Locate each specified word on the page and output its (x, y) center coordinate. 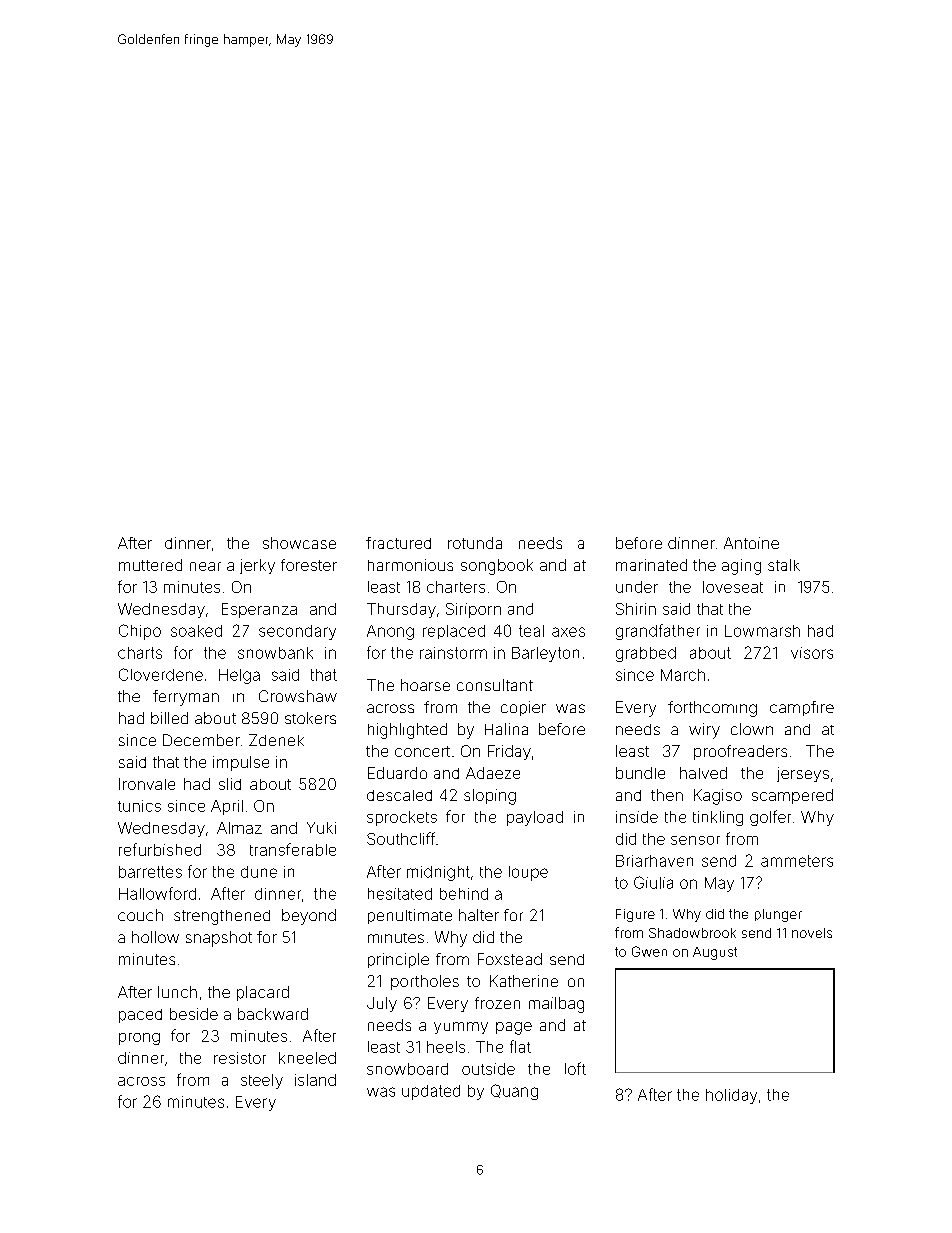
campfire (802, 708)
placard (263, 993)
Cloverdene (161, 674)
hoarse (425, 685)
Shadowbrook (692, 933)
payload (535, 818)
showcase (299, 543)
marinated (651, 565)
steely (262, 1081)
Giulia (653, 882)
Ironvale (147, 784)
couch (140, 915)
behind (464, 894)
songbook (497, 567)
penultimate (410, 916)
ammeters (797, 861)
